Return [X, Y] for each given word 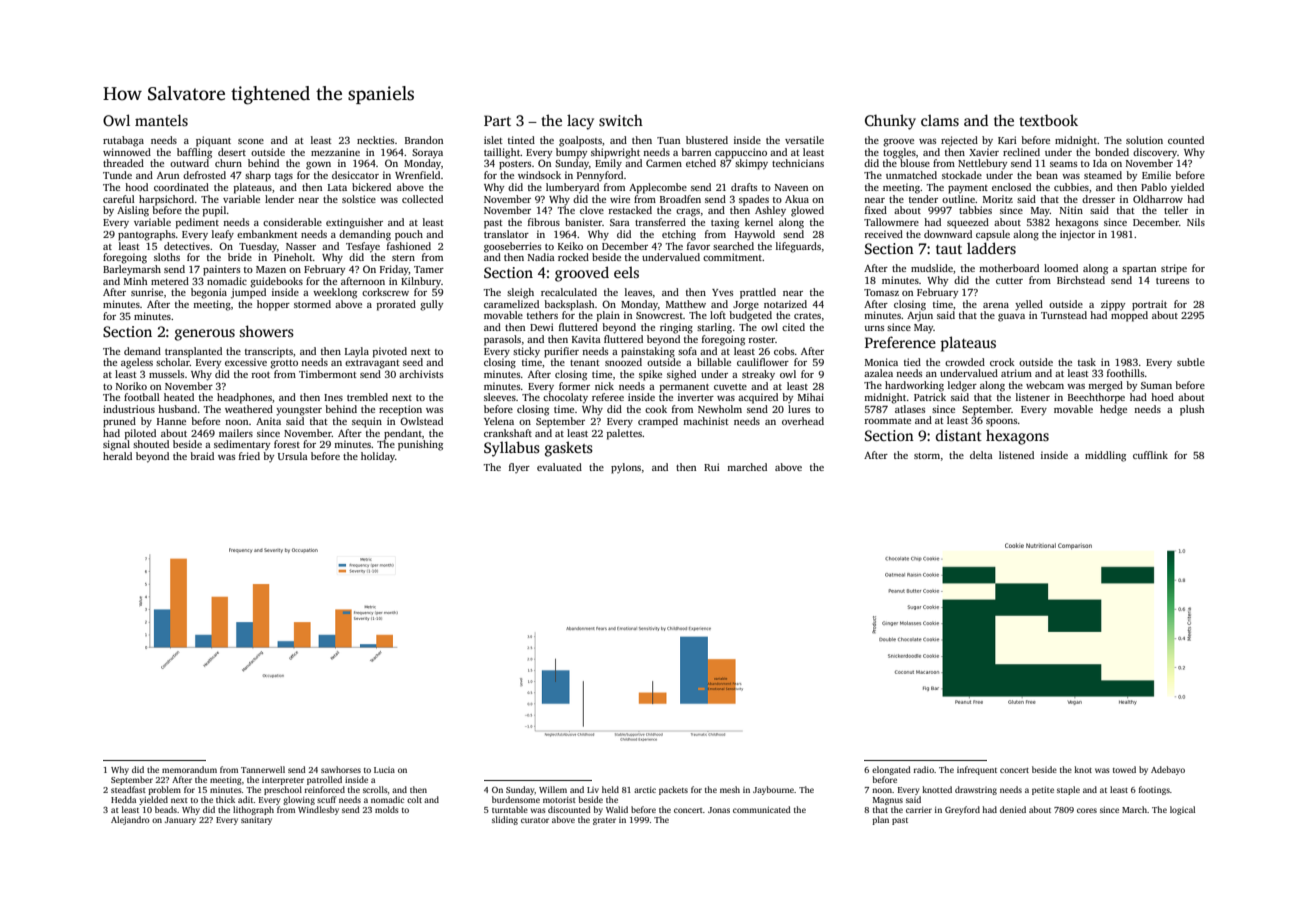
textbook [1049, 120]
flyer [519, 468]
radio [924, 769]
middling [1105, 456]
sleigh [520, 293]
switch [621, 120]
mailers [236, 433]
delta [981, 455]
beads [166, 809]
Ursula [293, 456]
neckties [375, 140]
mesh [730, 789]
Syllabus [512, 449]
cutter [1009, 281]
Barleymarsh [132, 270]
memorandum [189, 769]
